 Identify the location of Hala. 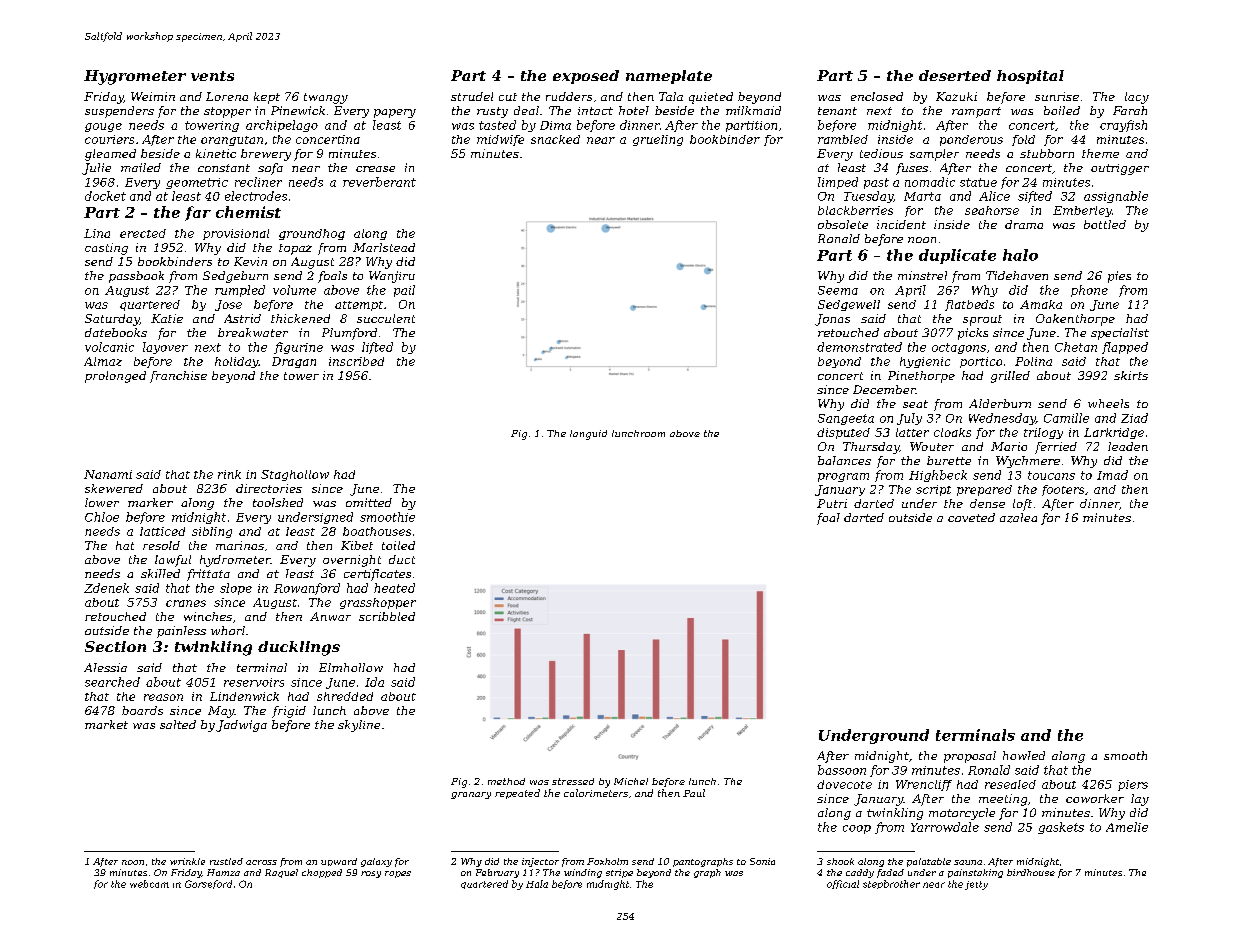
(537, 884).
